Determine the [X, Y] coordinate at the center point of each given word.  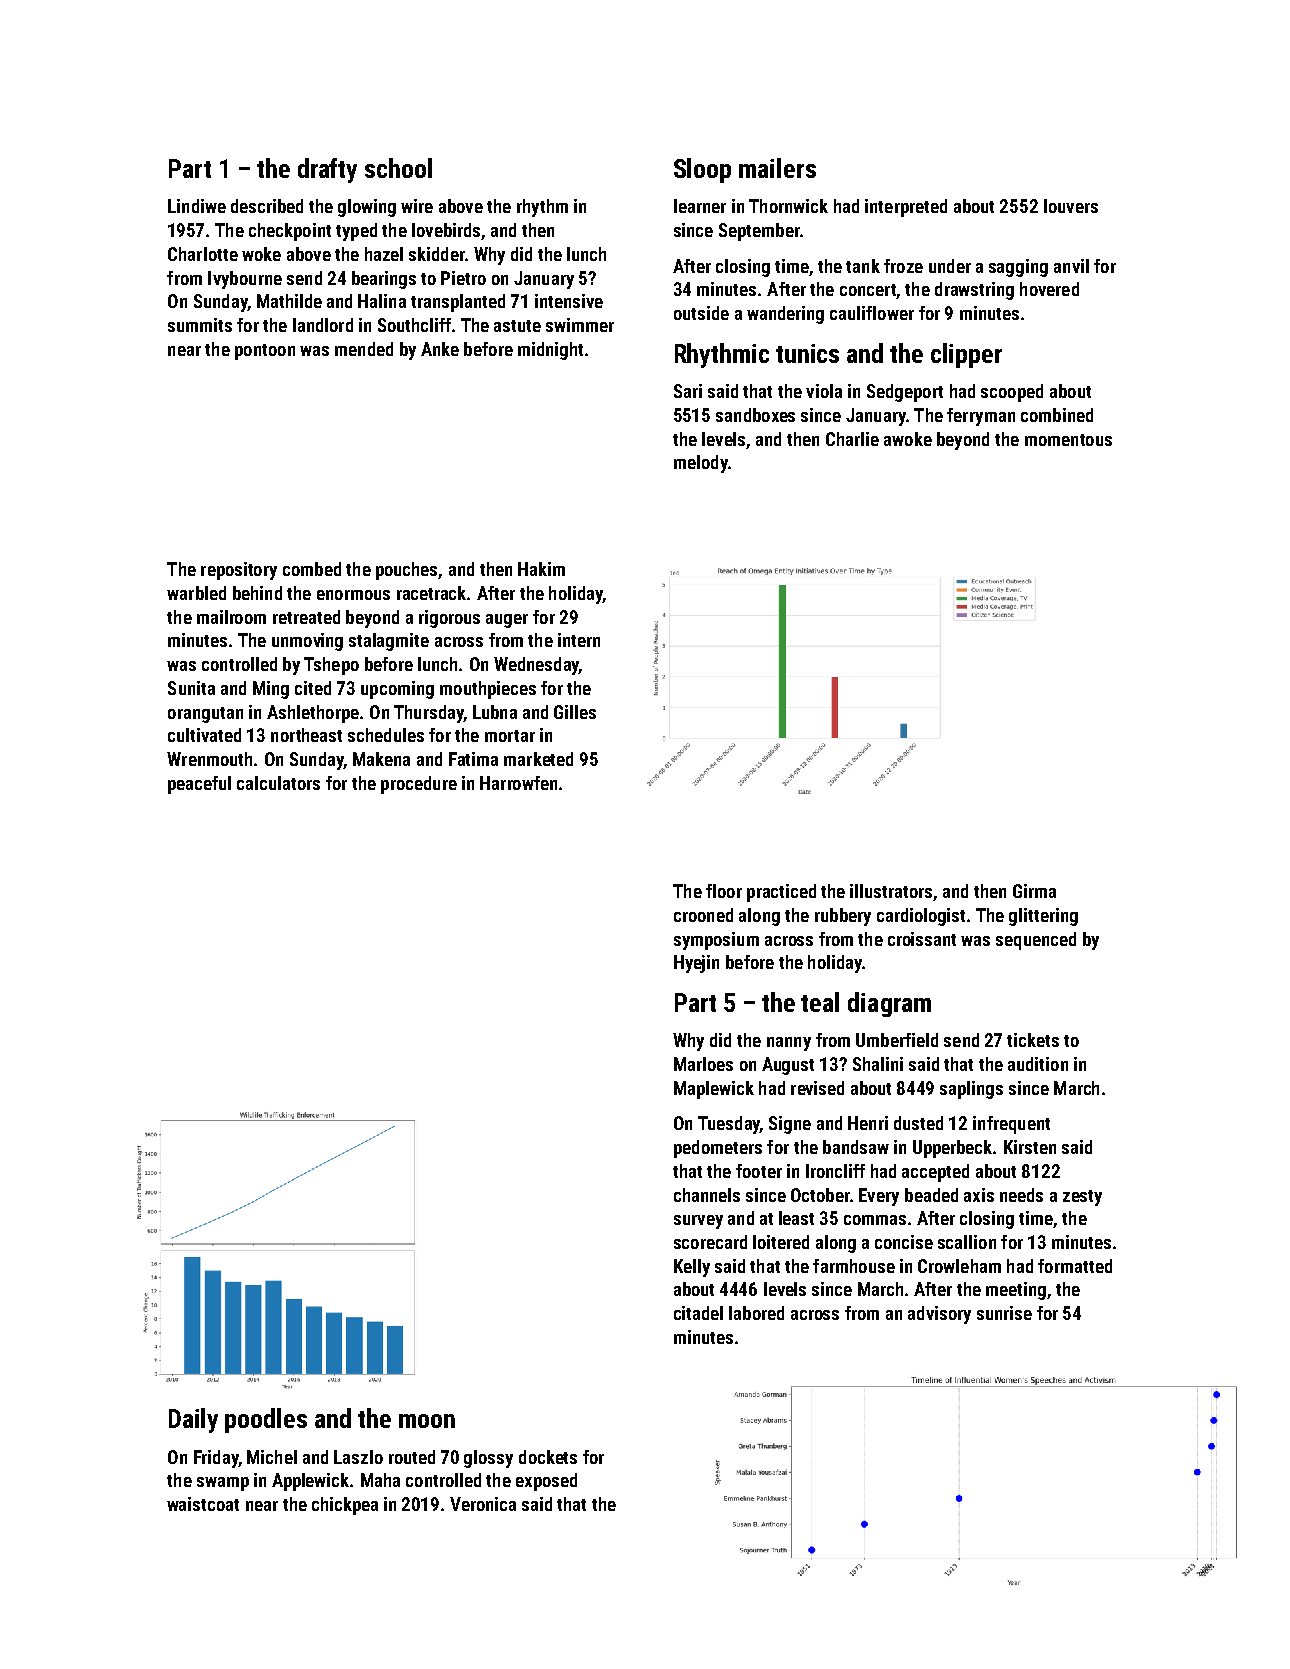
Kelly [692, 1268]
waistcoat [203, 1504]
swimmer [580, 325]
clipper [966, 355]
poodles [266, 1420]
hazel [384, 254]
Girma [1034, 891]
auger [507, 621]
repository [239, 571]
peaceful [199, 785]
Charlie [852, 439]
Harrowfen [518, 783]
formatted [1075, 1266]
